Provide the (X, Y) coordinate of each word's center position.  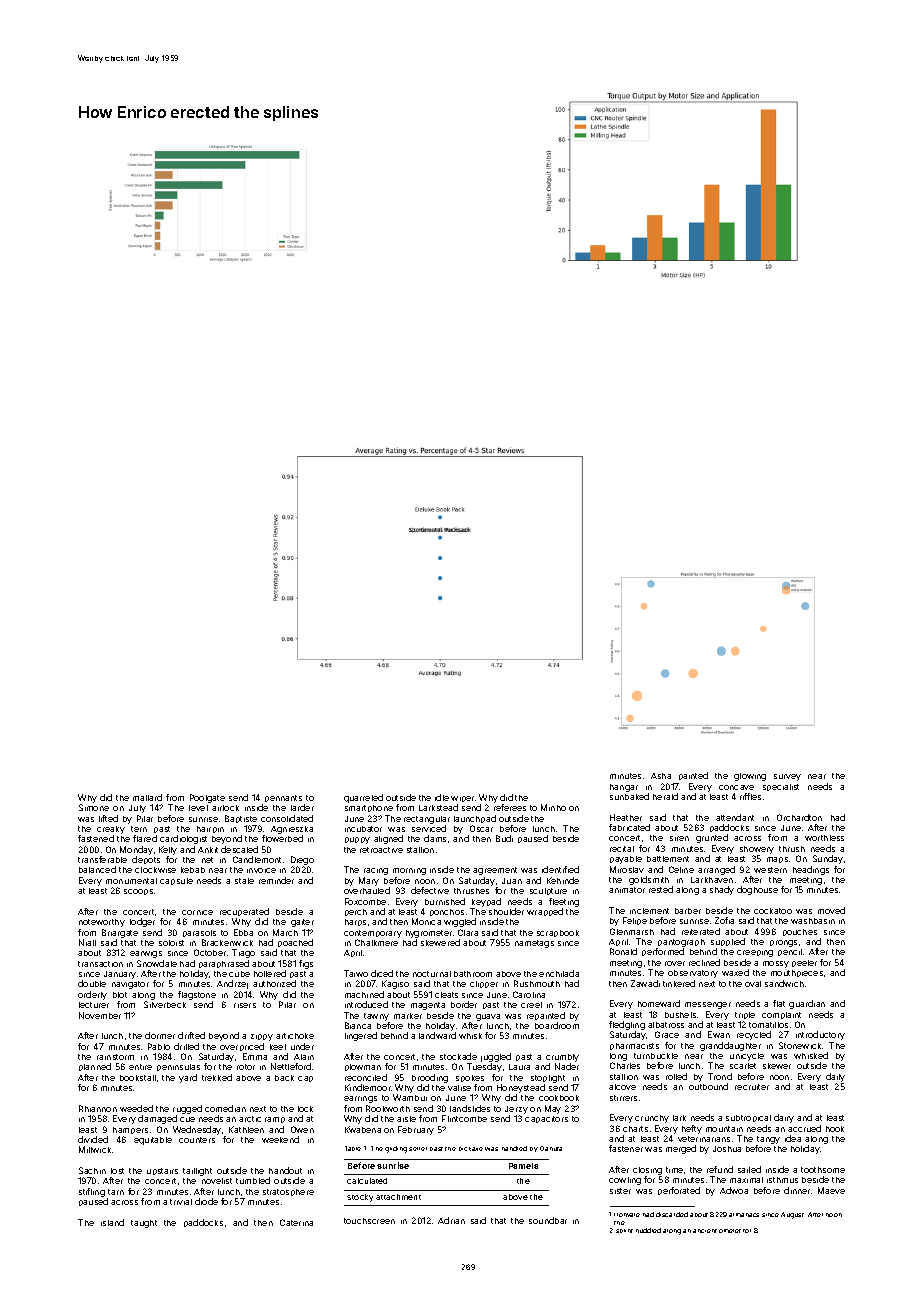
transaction (100, 964)
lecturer (94, 1005)
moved (831, 910)
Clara (468, 932)
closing (647, 1171)
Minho (553, 807)
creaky (111, 830)
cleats (446, 995)
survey (787, 777)
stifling (92, 1192)
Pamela (523, 1166)
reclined (704, 962)
